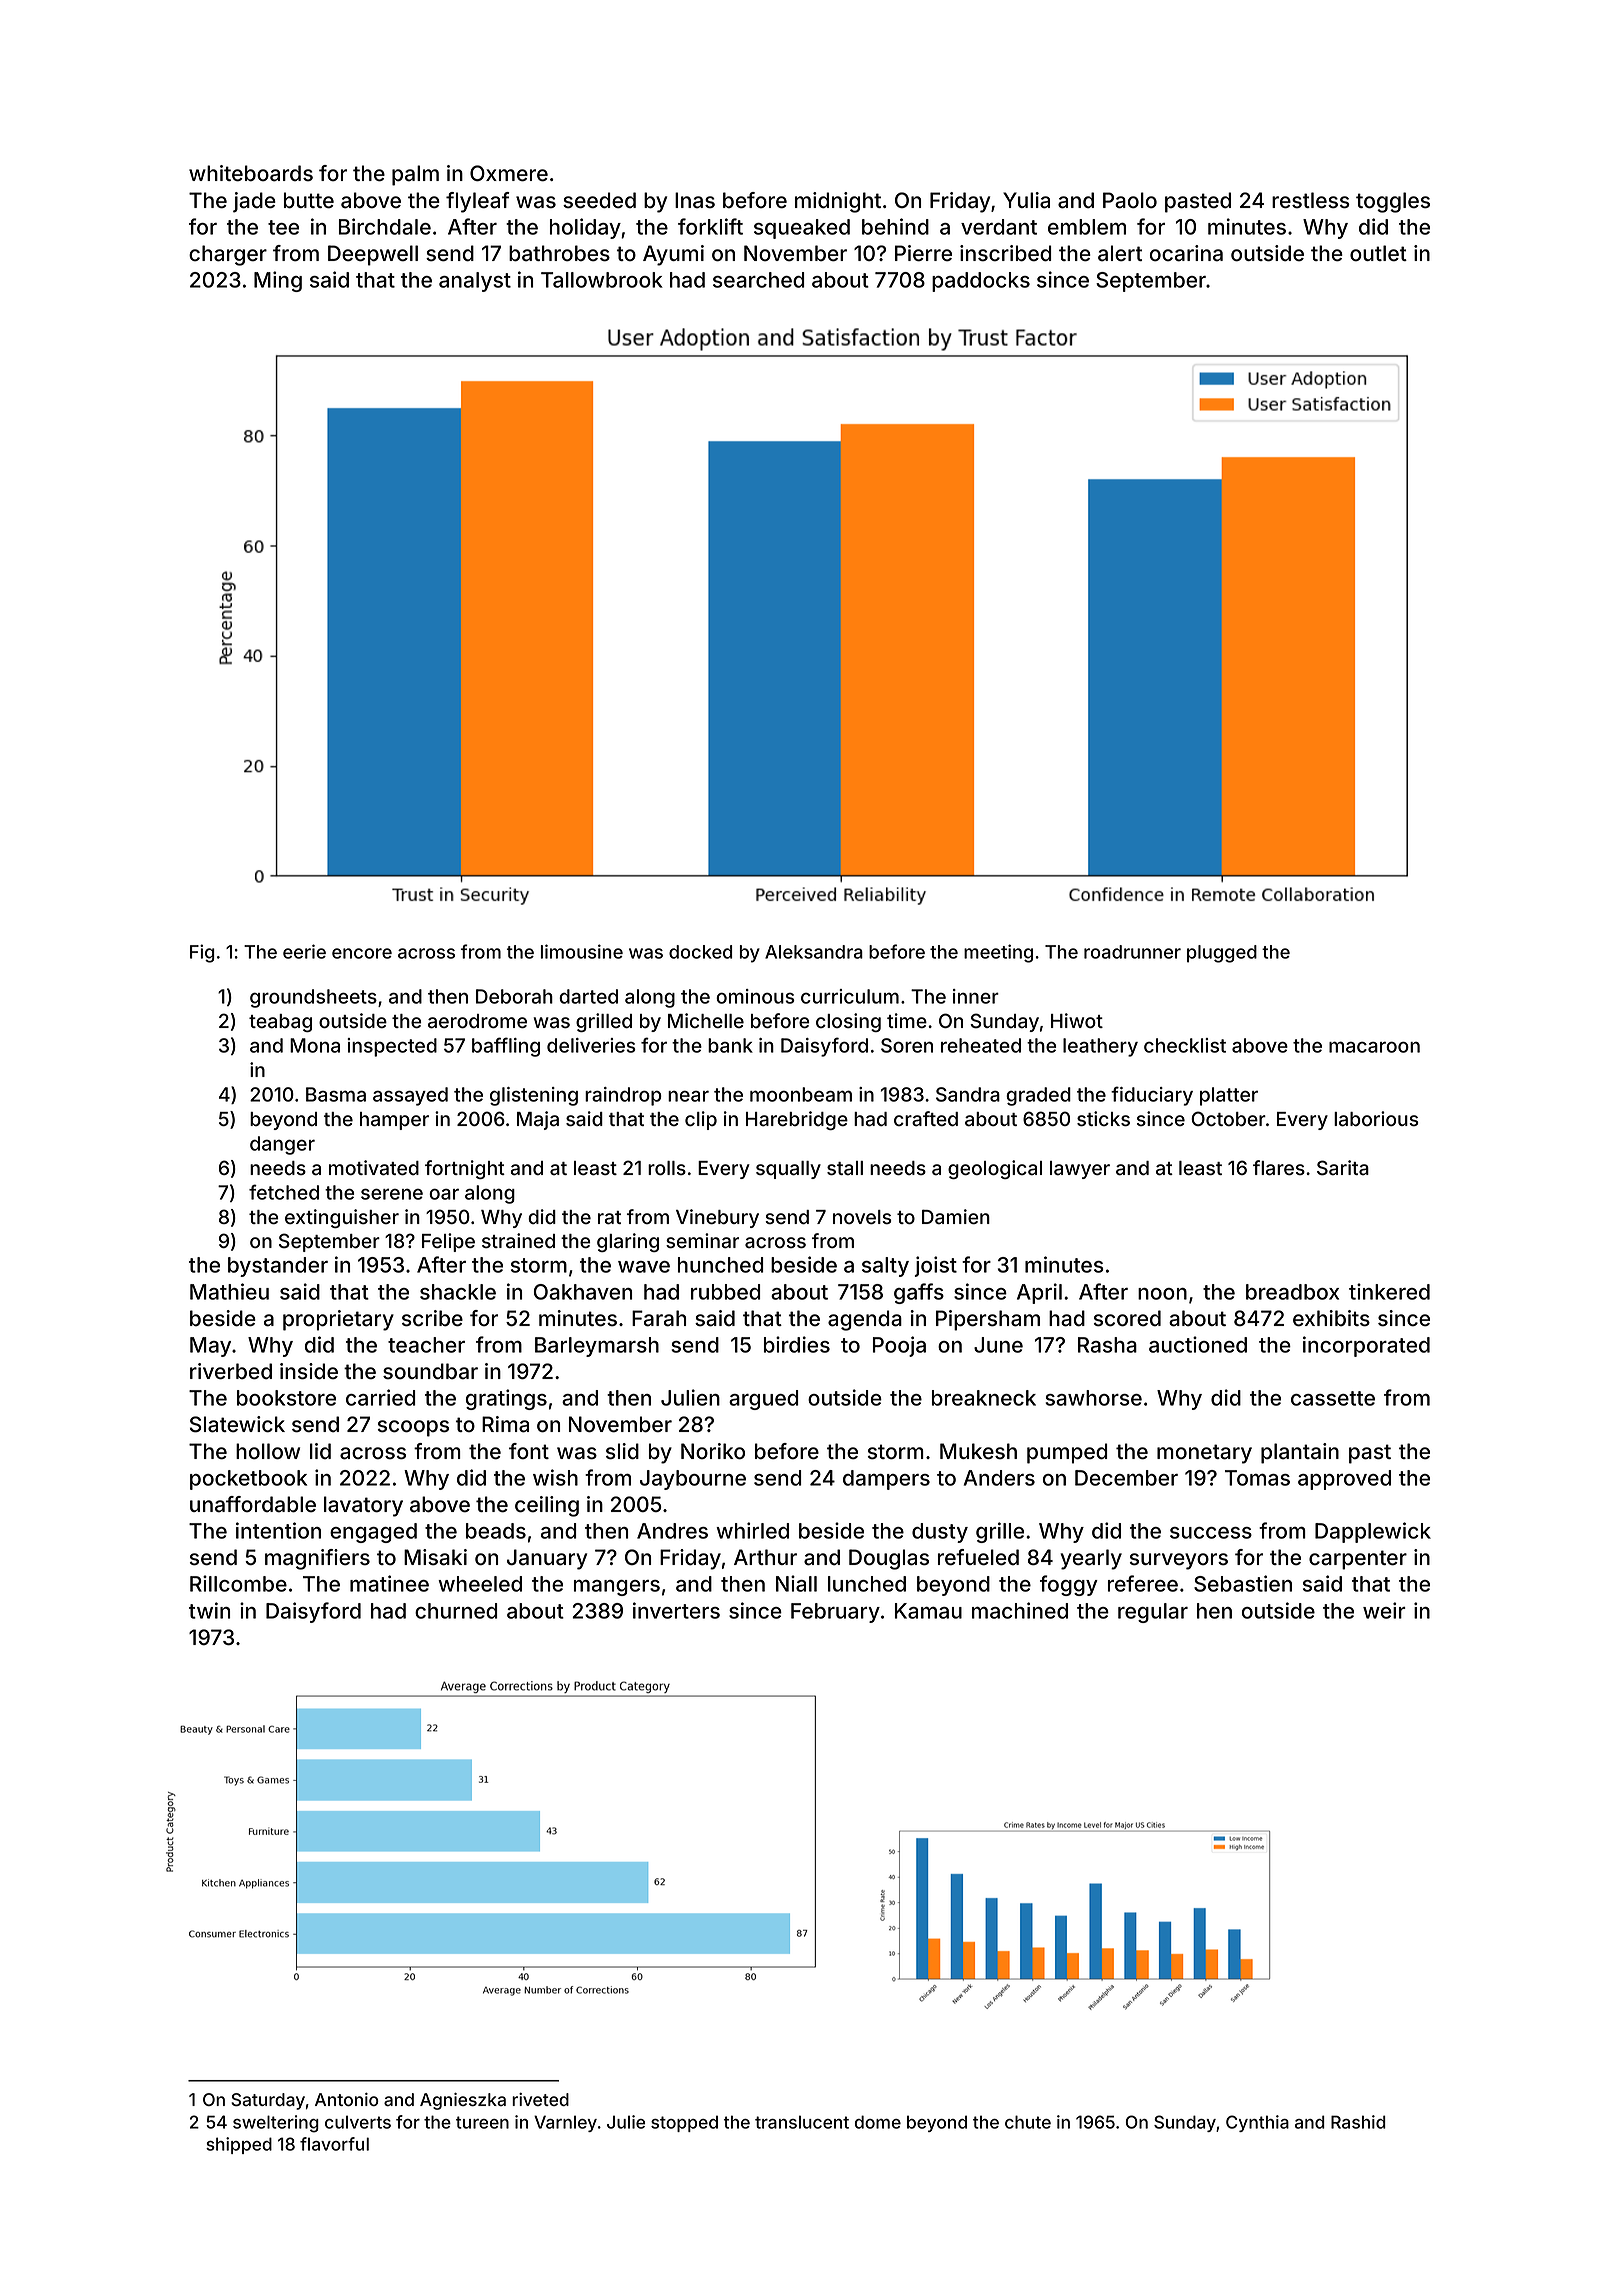 Image resolution: width=1620 pixels, height=2292 pixels. I want to click on bystander, so click(278, 1267).
